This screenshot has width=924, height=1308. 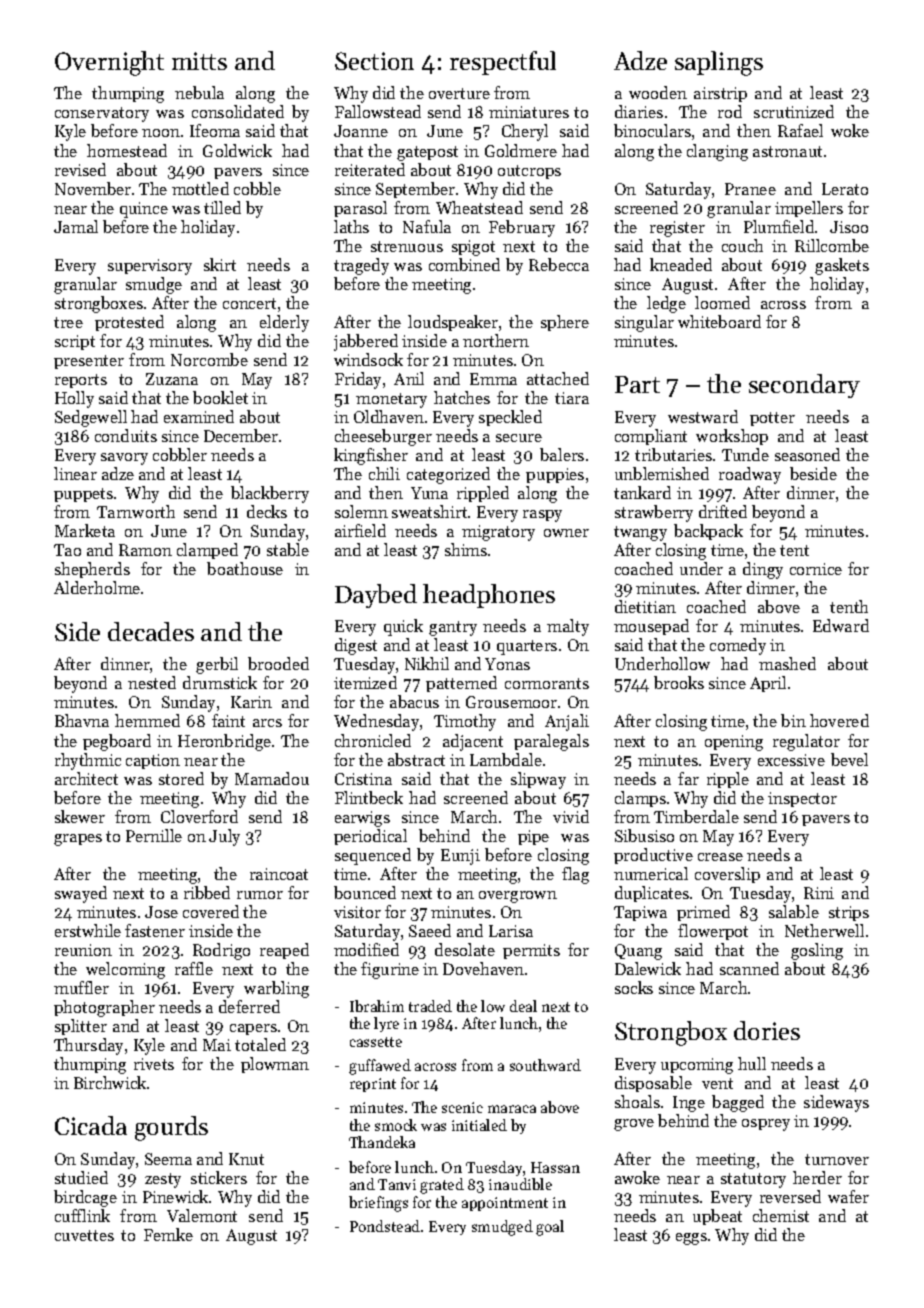 What do you see at coordinates (719, 63) in the screenshot?
I see `saplings` at bounding box center [719, 63].
